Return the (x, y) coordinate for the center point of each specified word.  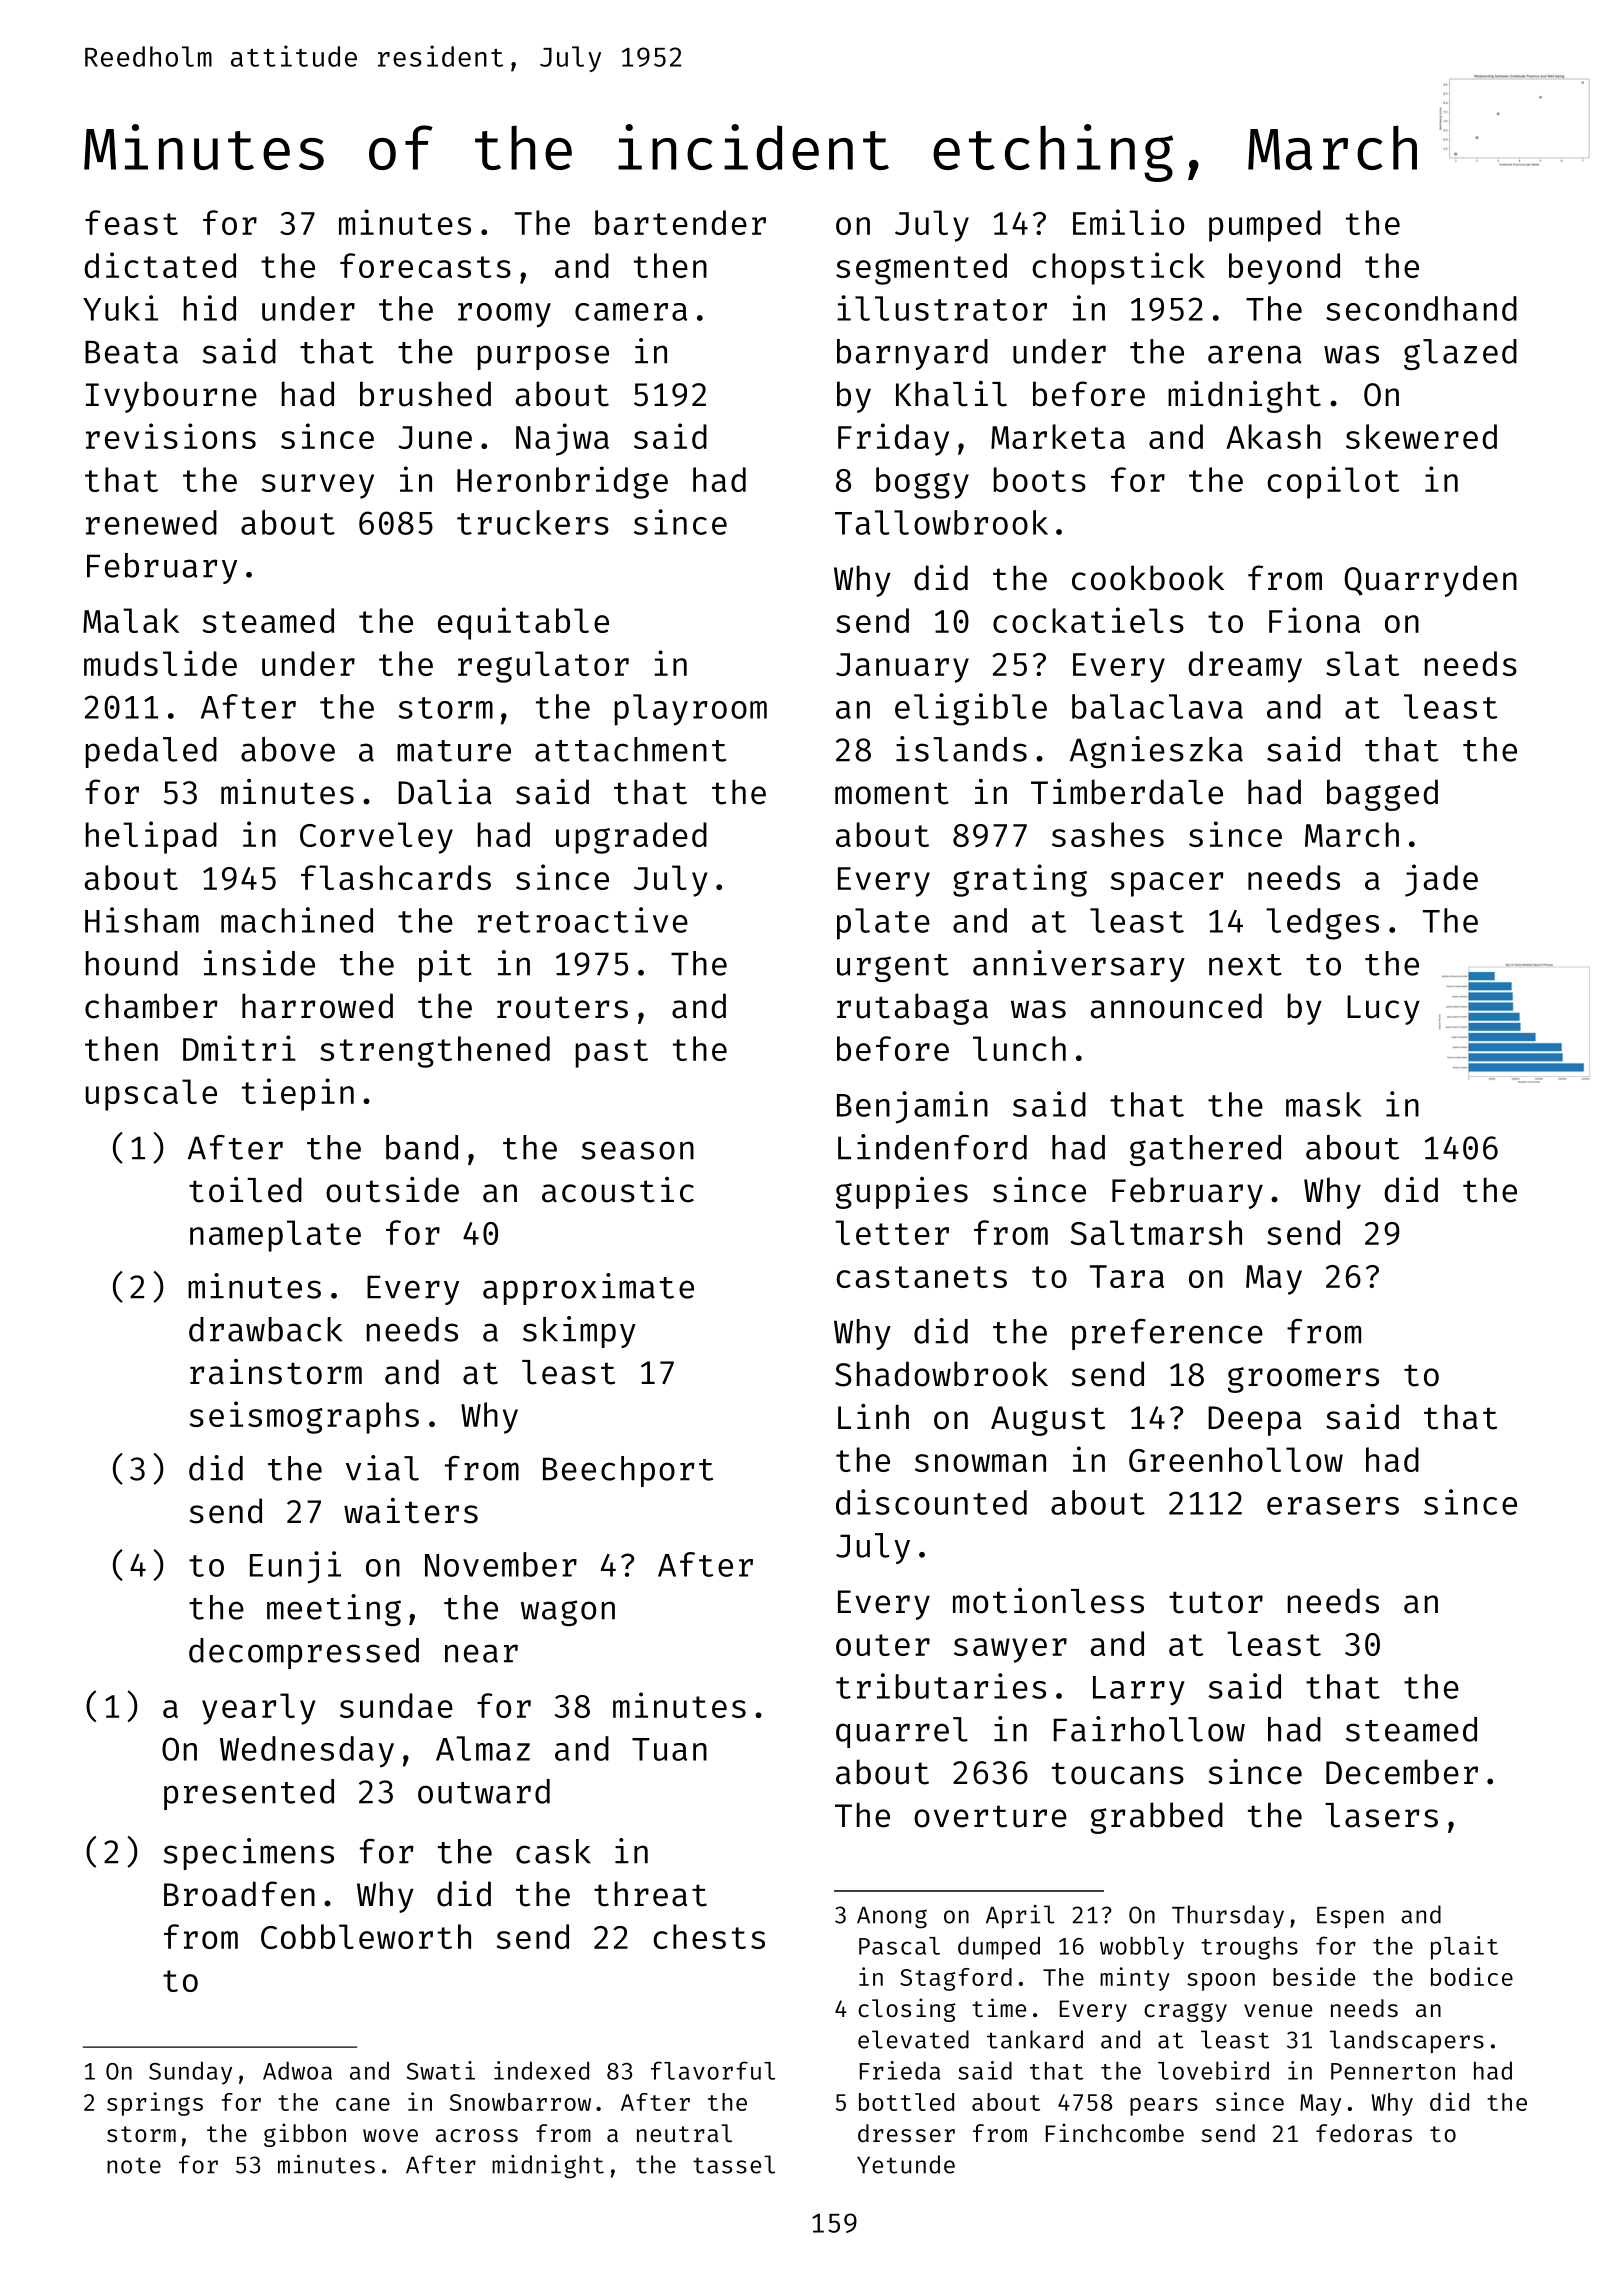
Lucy (1383, 1010)
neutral (684, 2133)
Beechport (628, 1471)
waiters (411, 1511)
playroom (691, 710)
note (134, 2165)
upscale (151, 1095)
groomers (1303, 1380)
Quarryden (1430, 581)
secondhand (1421, 308)
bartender (680, 222)
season (637, 1150)
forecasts (425, 265)
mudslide (160, 663)
